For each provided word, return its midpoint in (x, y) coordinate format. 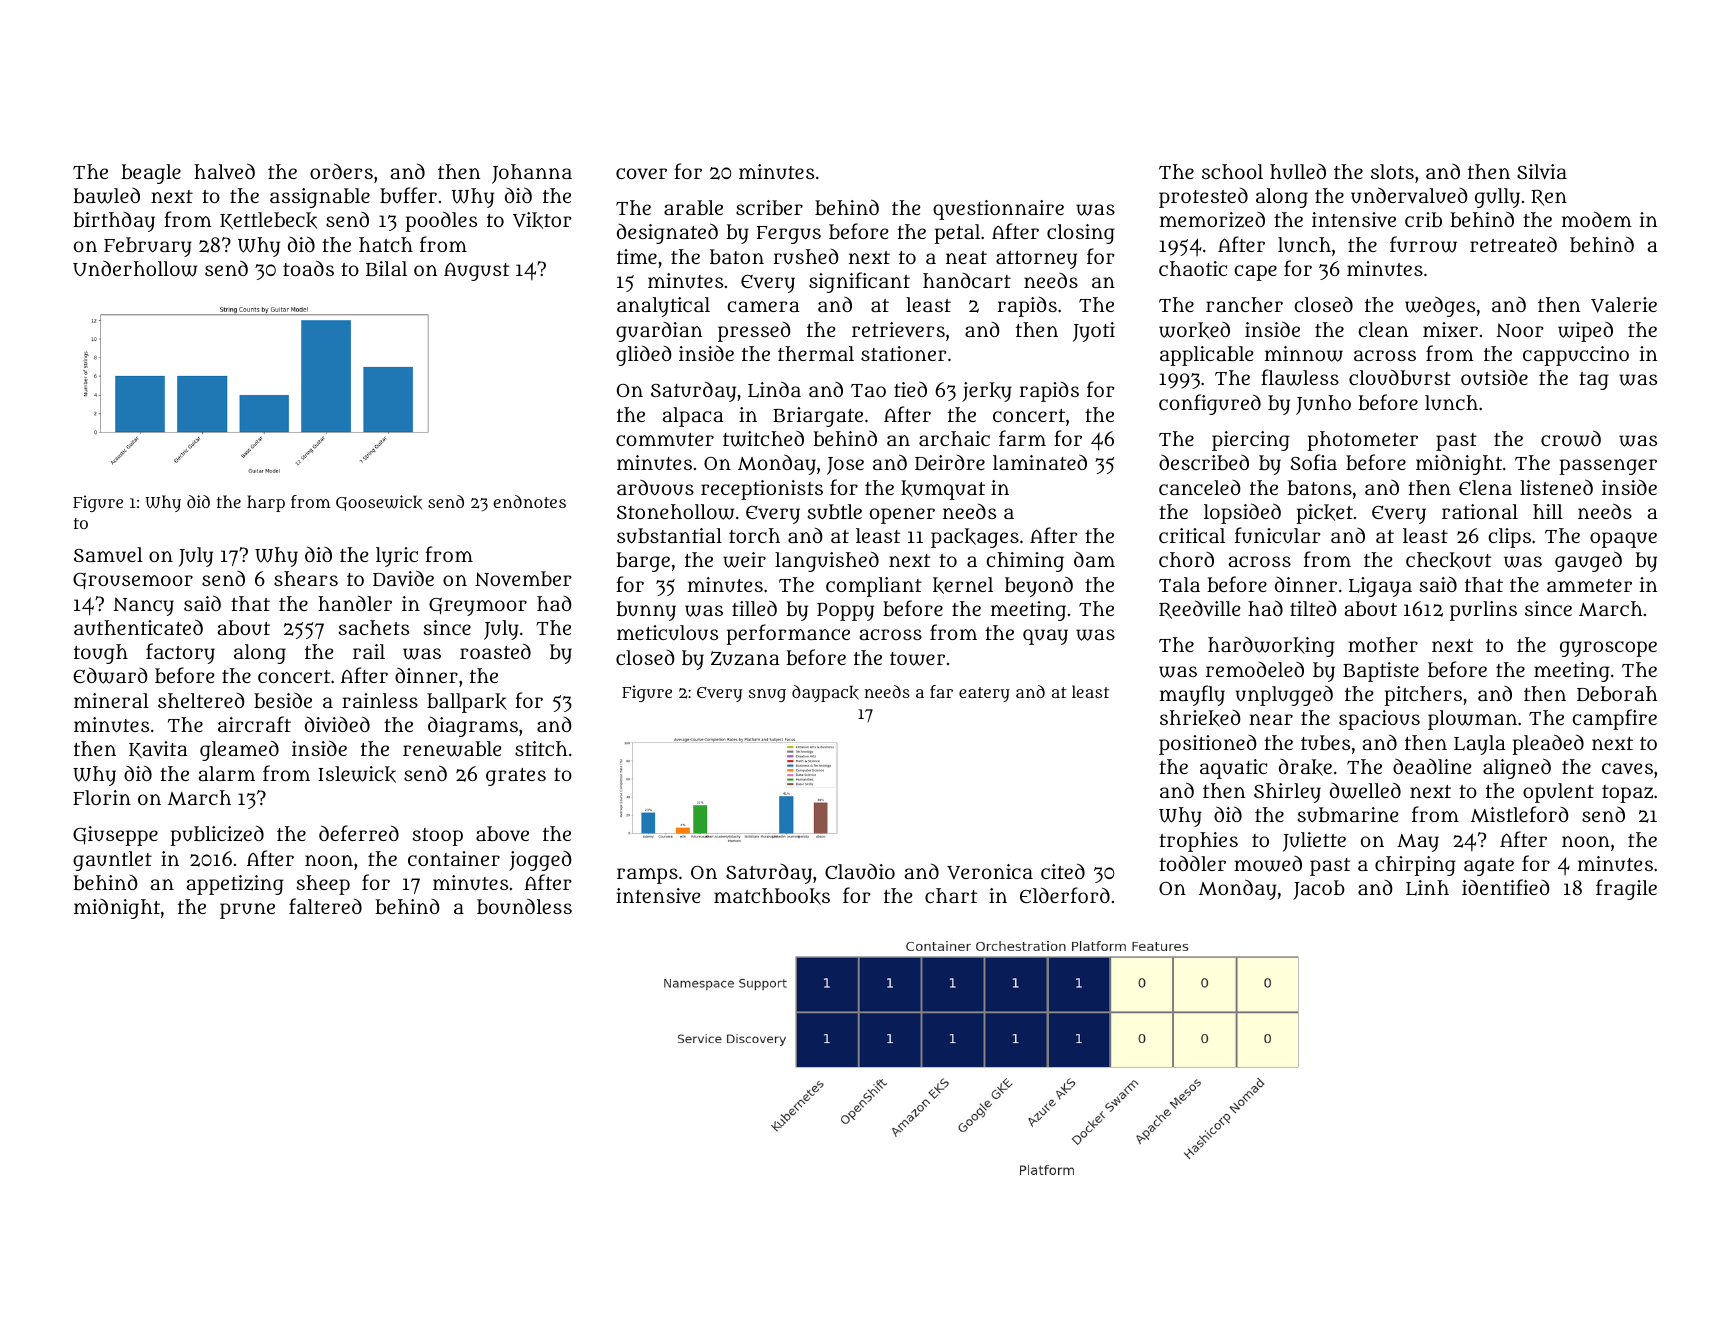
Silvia (1542, 172)
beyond (1039, 586)
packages (975, 538)
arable (693, 207)
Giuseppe (115, 836)
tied (910, 389)
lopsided (1242, 513)
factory (180, 653)
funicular (1278, 535)
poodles (441, 221)
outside (1494, 377)
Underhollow (135, 269)
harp (266, 503)
